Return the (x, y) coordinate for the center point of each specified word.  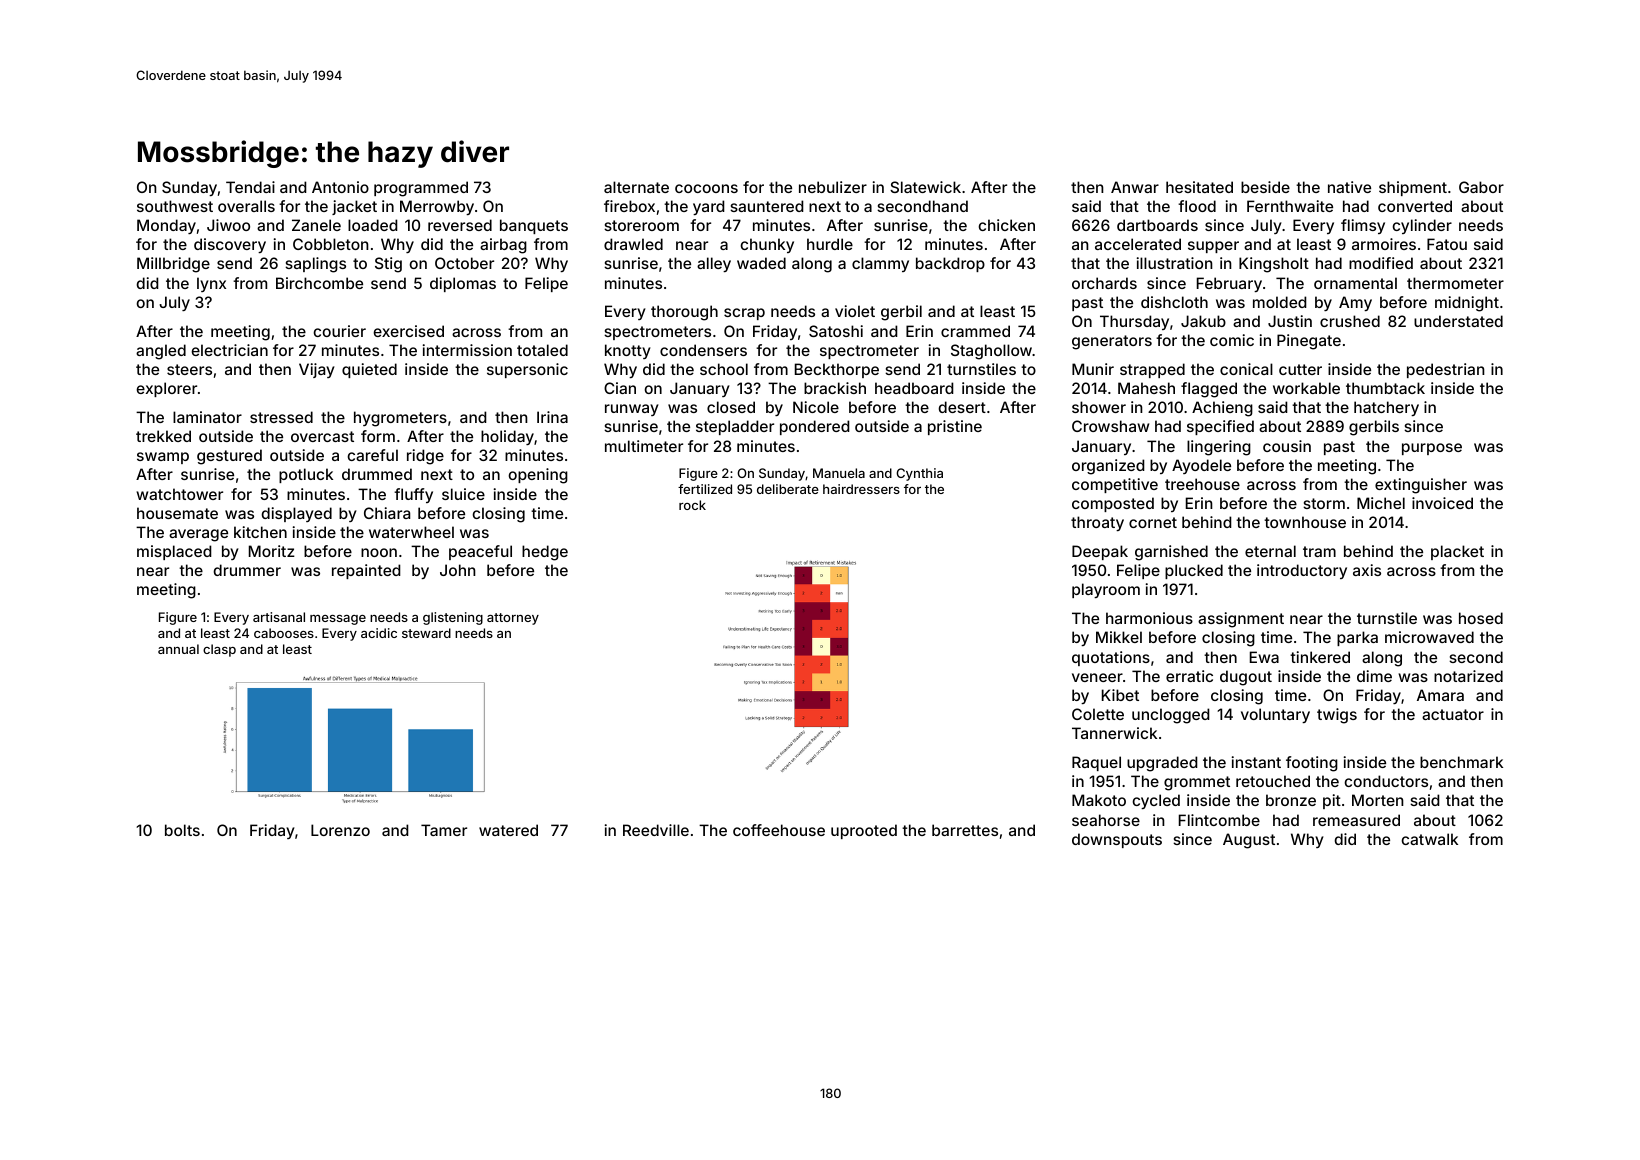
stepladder (735, 427)
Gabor (1481, 187)
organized (1108, 467)
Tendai (250, 187)
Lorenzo (340, 830)
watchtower (179, 494)
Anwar (1135, 187)
